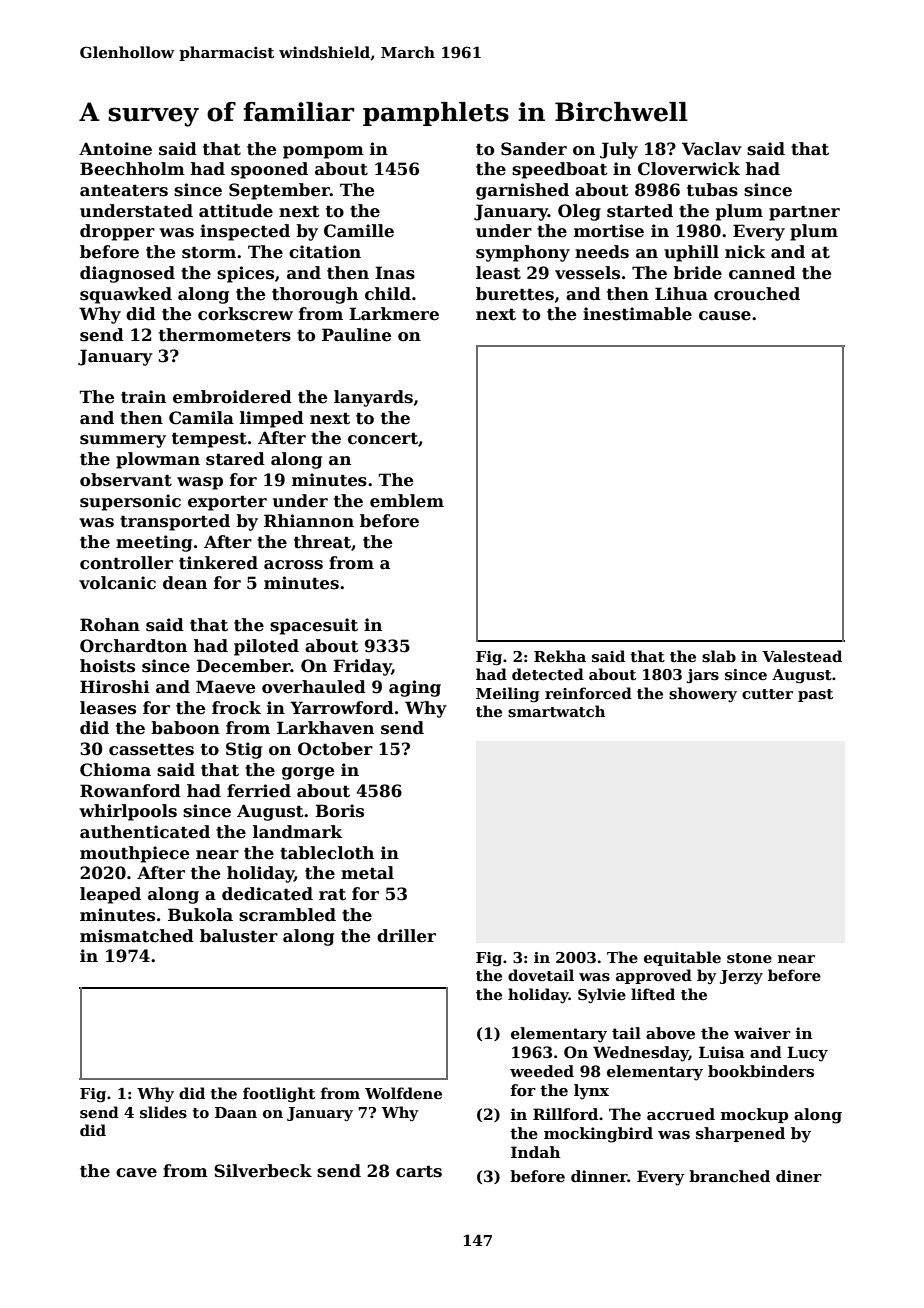 The width and height of the document is (924, 1308). I want to click on waiver, so click(762, 1033).
